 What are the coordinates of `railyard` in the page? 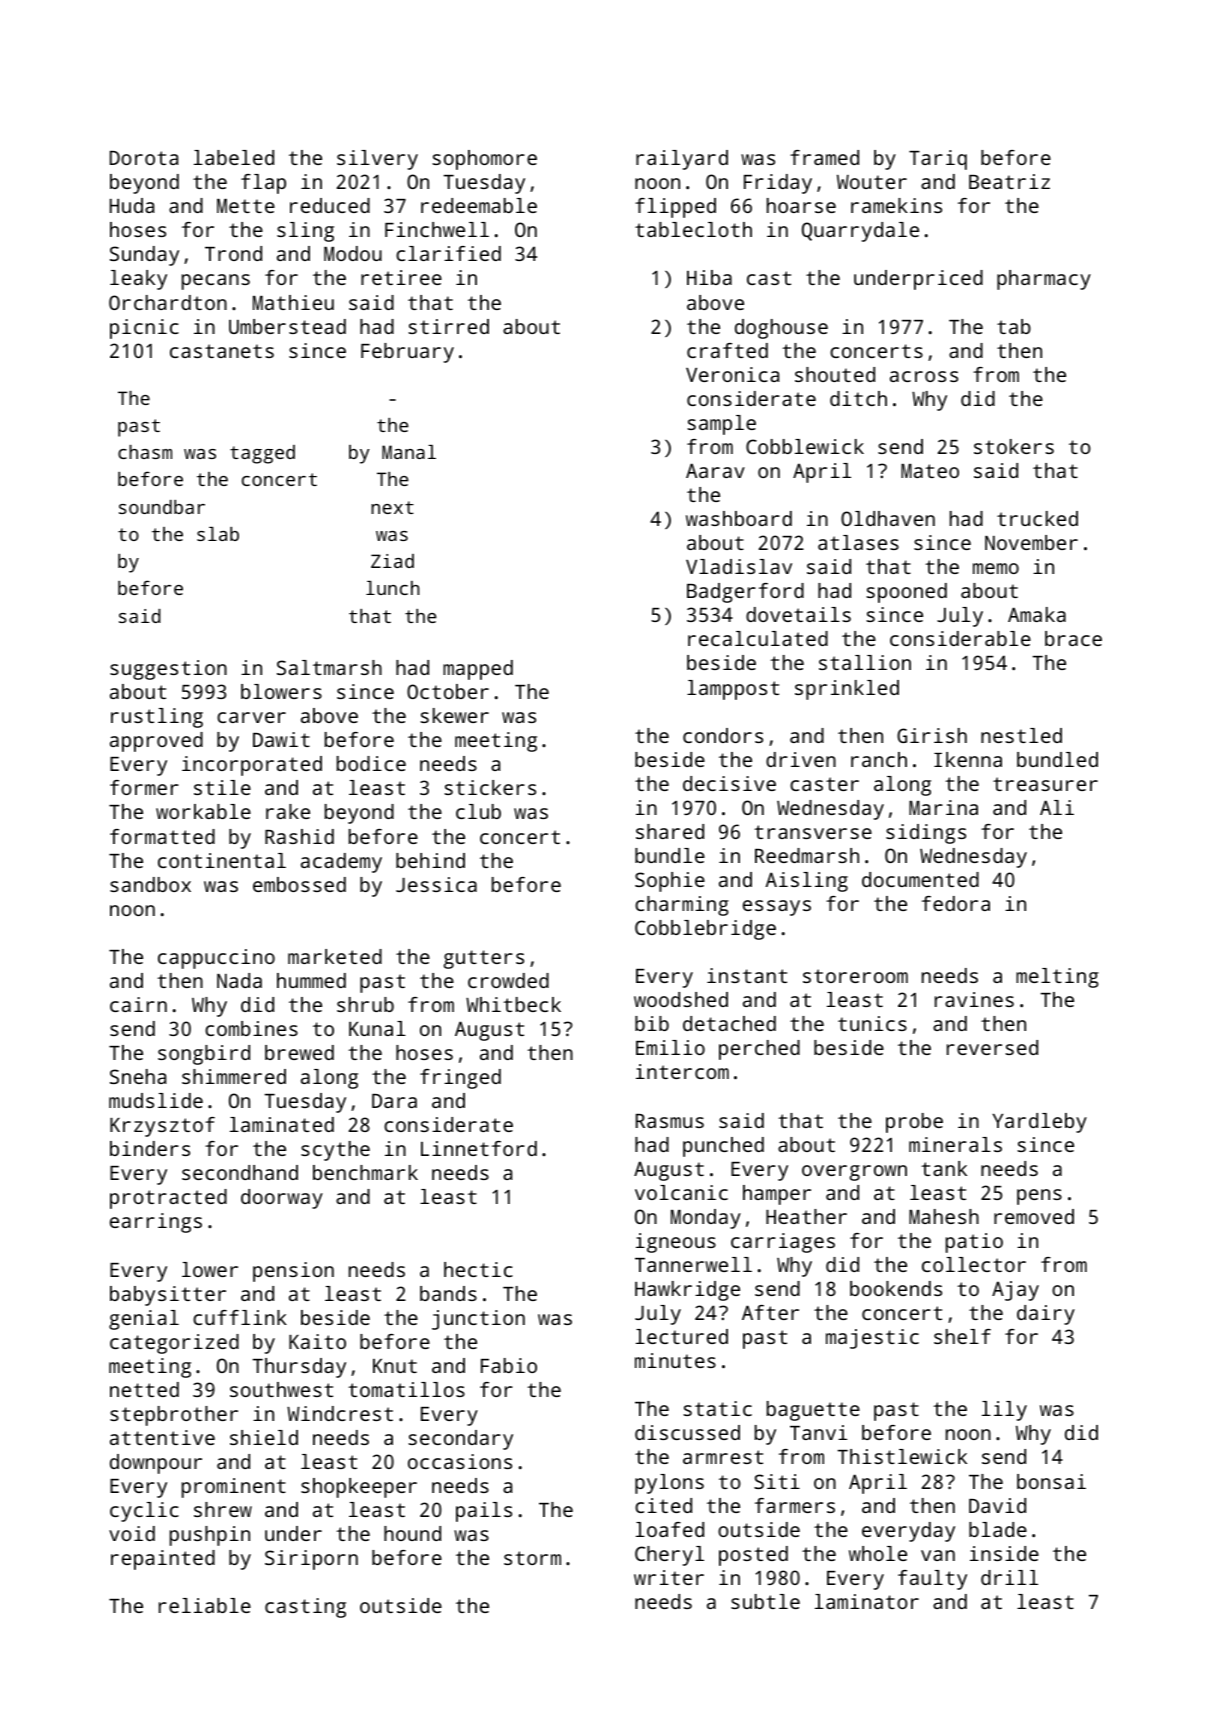 It's located at (682, 160).
